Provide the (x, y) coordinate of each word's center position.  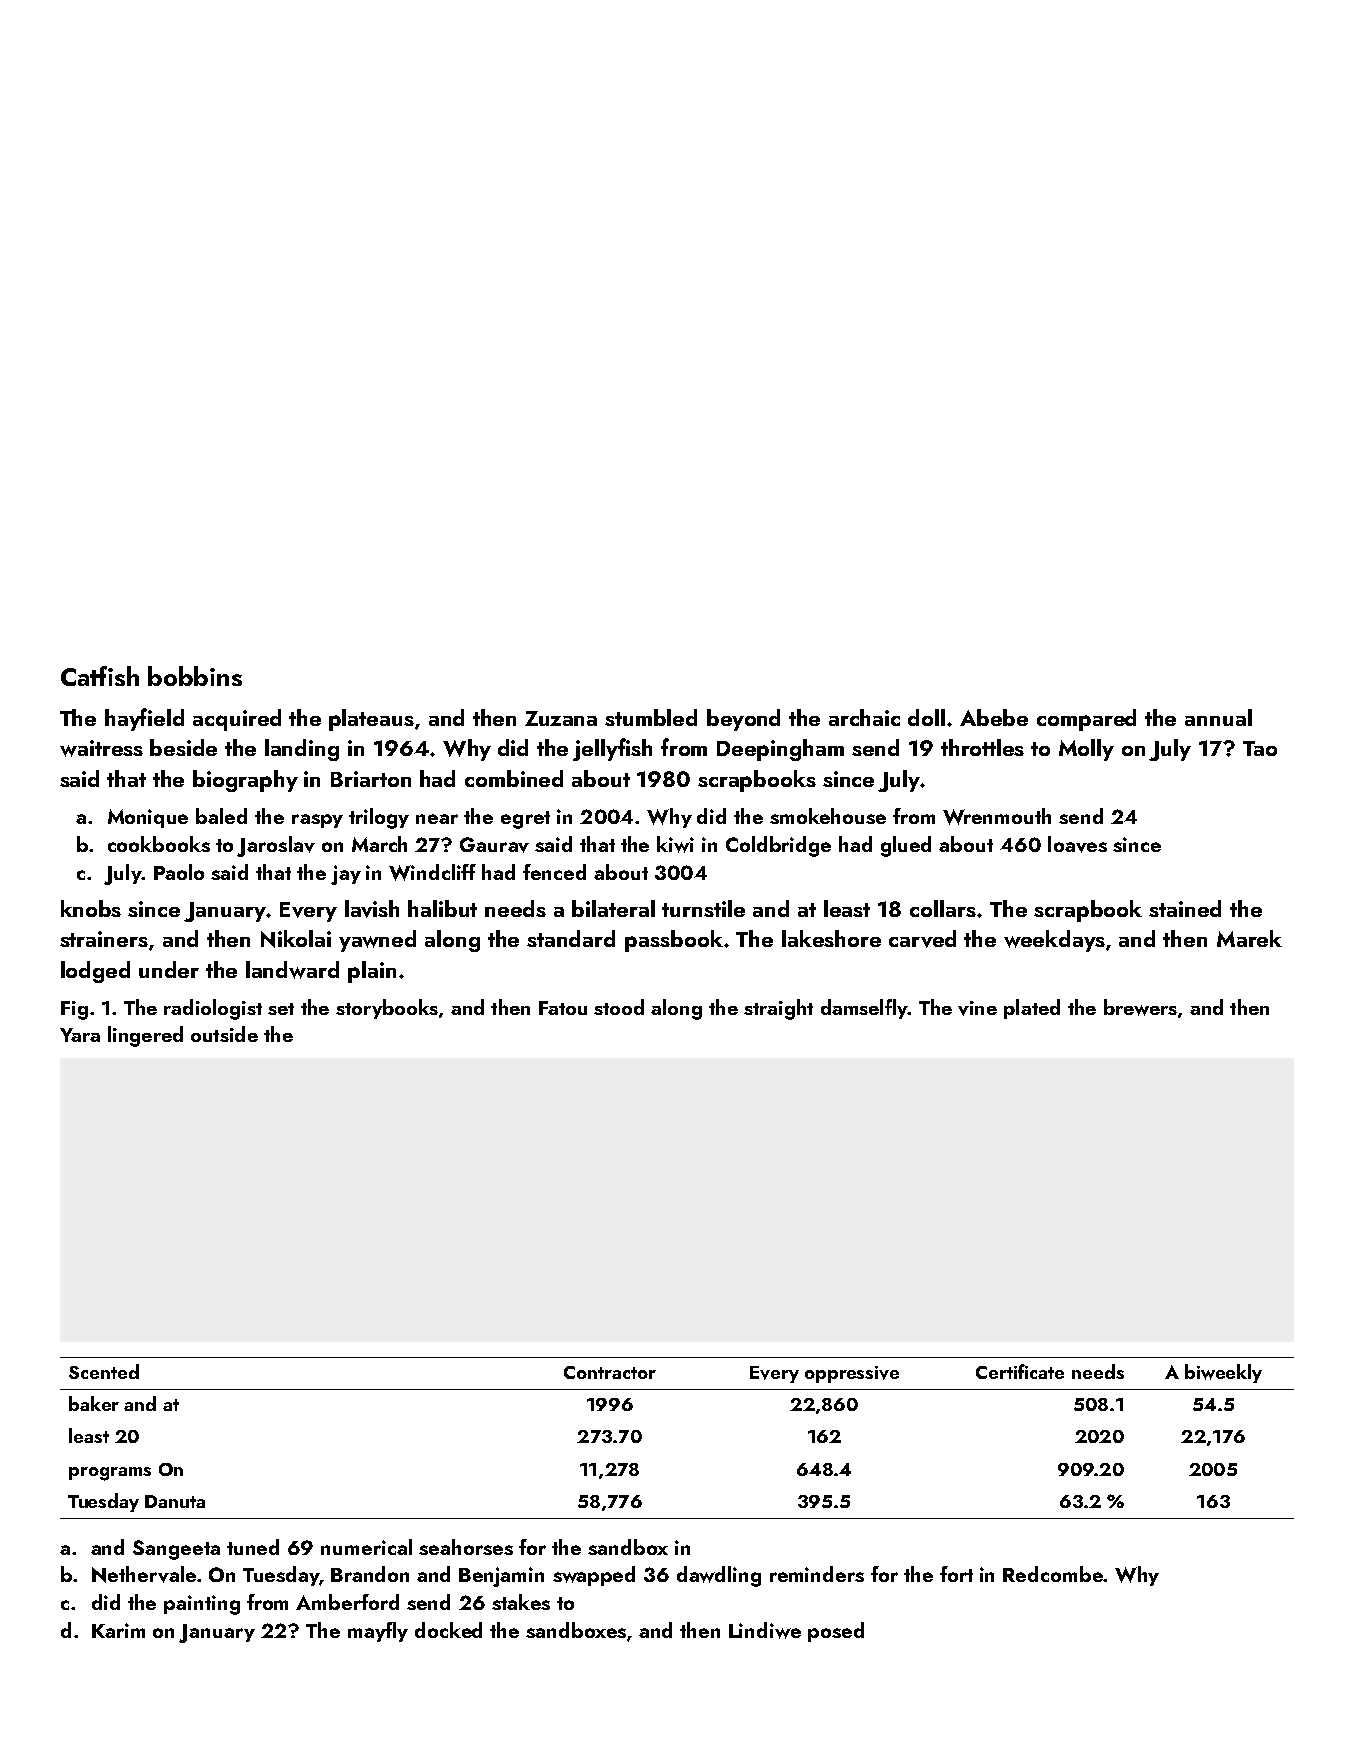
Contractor (610, 1372)
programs (110, 1474)
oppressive (852, 1374)
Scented (104, 1371)
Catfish (100, 676)
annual (1218, 717)
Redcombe (1053, 1574)
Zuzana (561, 718)
